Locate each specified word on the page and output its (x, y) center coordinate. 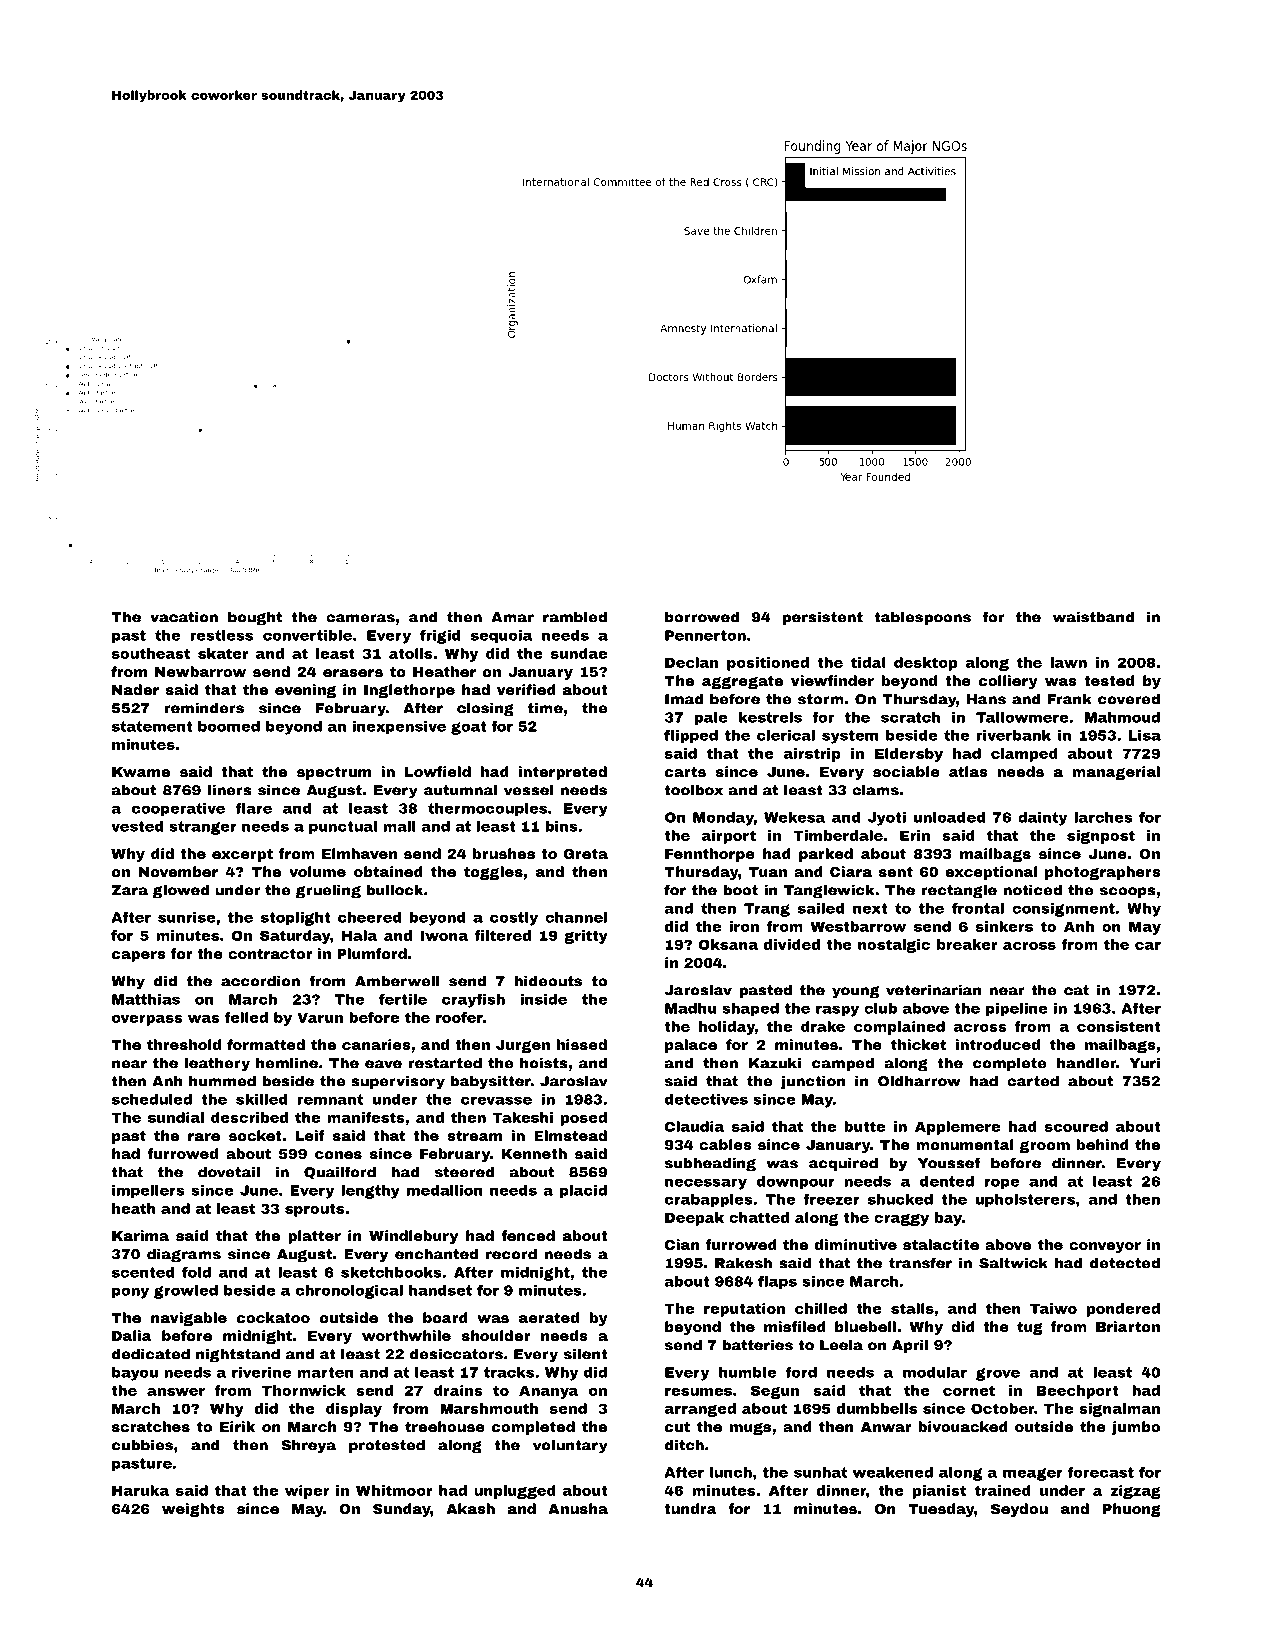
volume (317, 871)
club (880, 1008)
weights (193, 1510)
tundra (690, 1508)
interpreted (563, 773)
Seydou (1019, 1510)
